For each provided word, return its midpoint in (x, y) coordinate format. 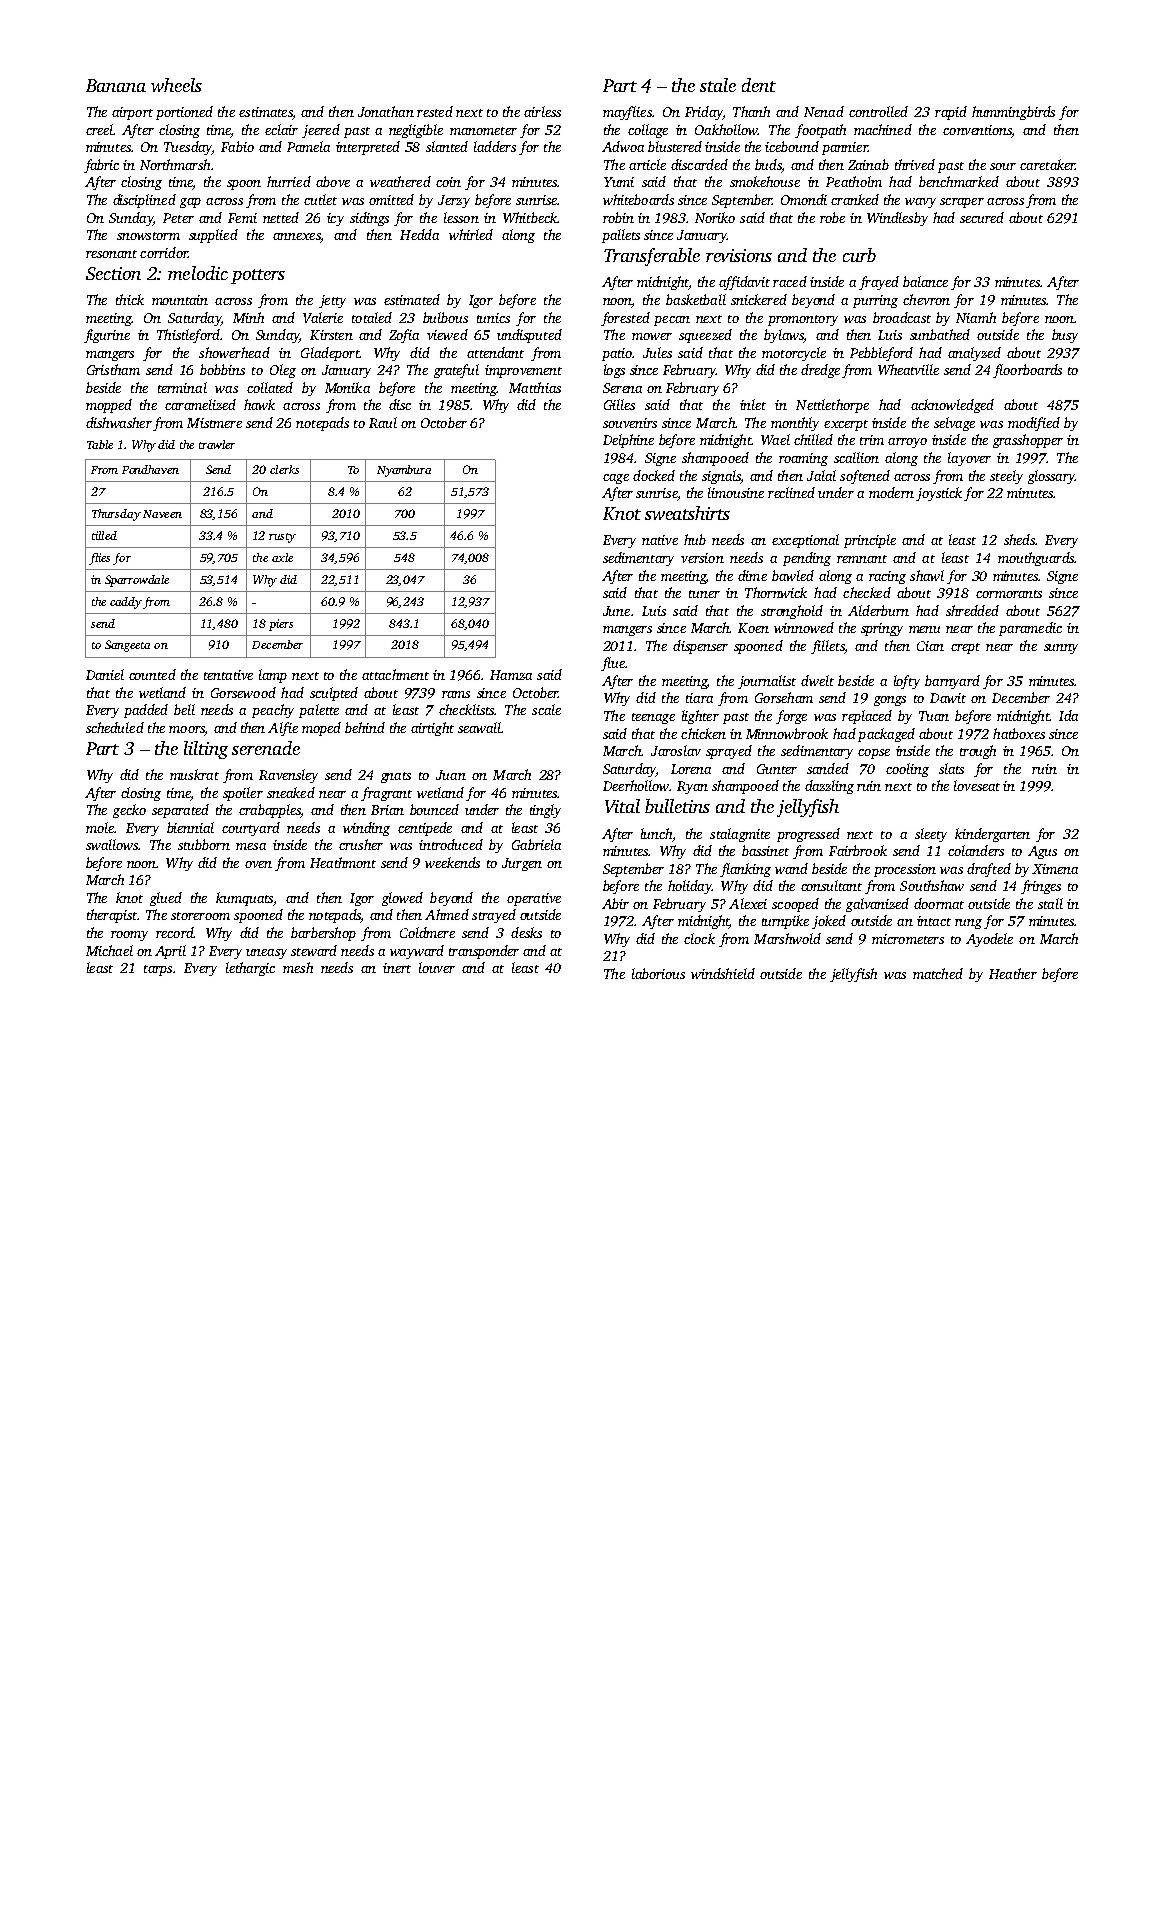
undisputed (529, 336)
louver (437, 967)
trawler (217, 444)
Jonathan (386, 111)
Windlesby (897, 219)
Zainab (868, 164)
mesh (298, 967)
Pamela (308, 146)
